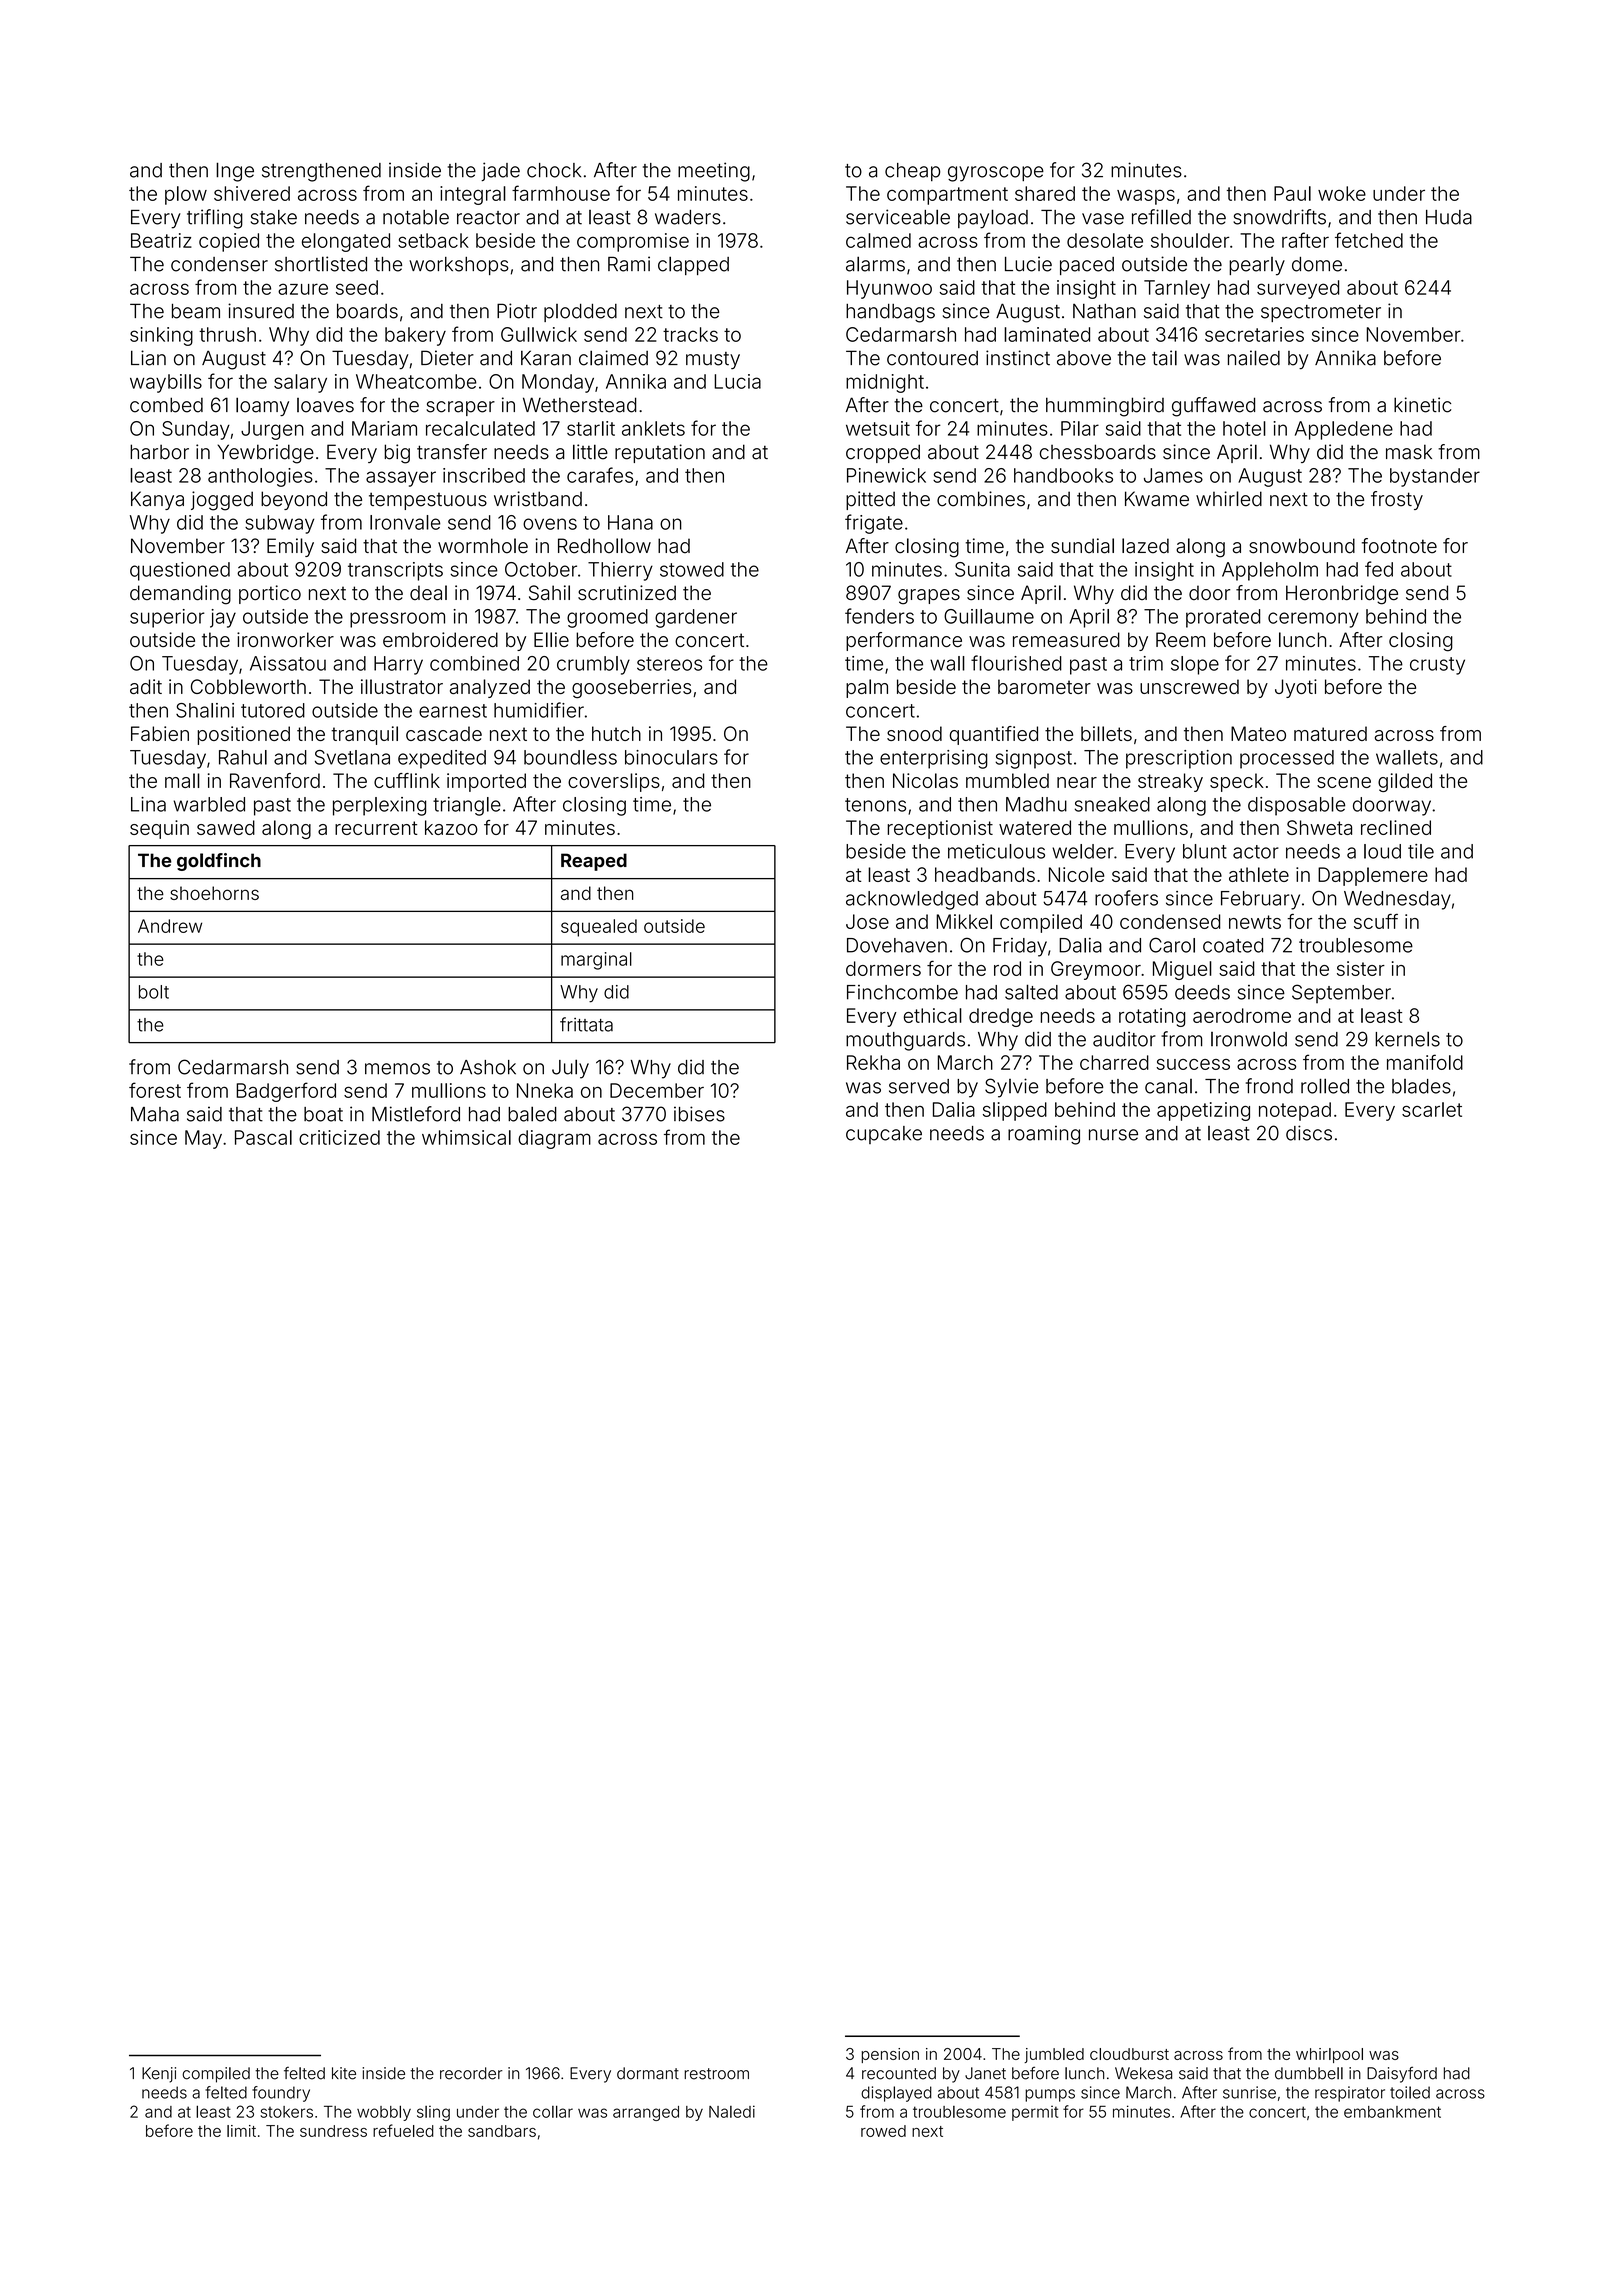  What do you see at coordinates (1244, 428) in the image?
I see `hotel` at bounding box center [1244, 428].
